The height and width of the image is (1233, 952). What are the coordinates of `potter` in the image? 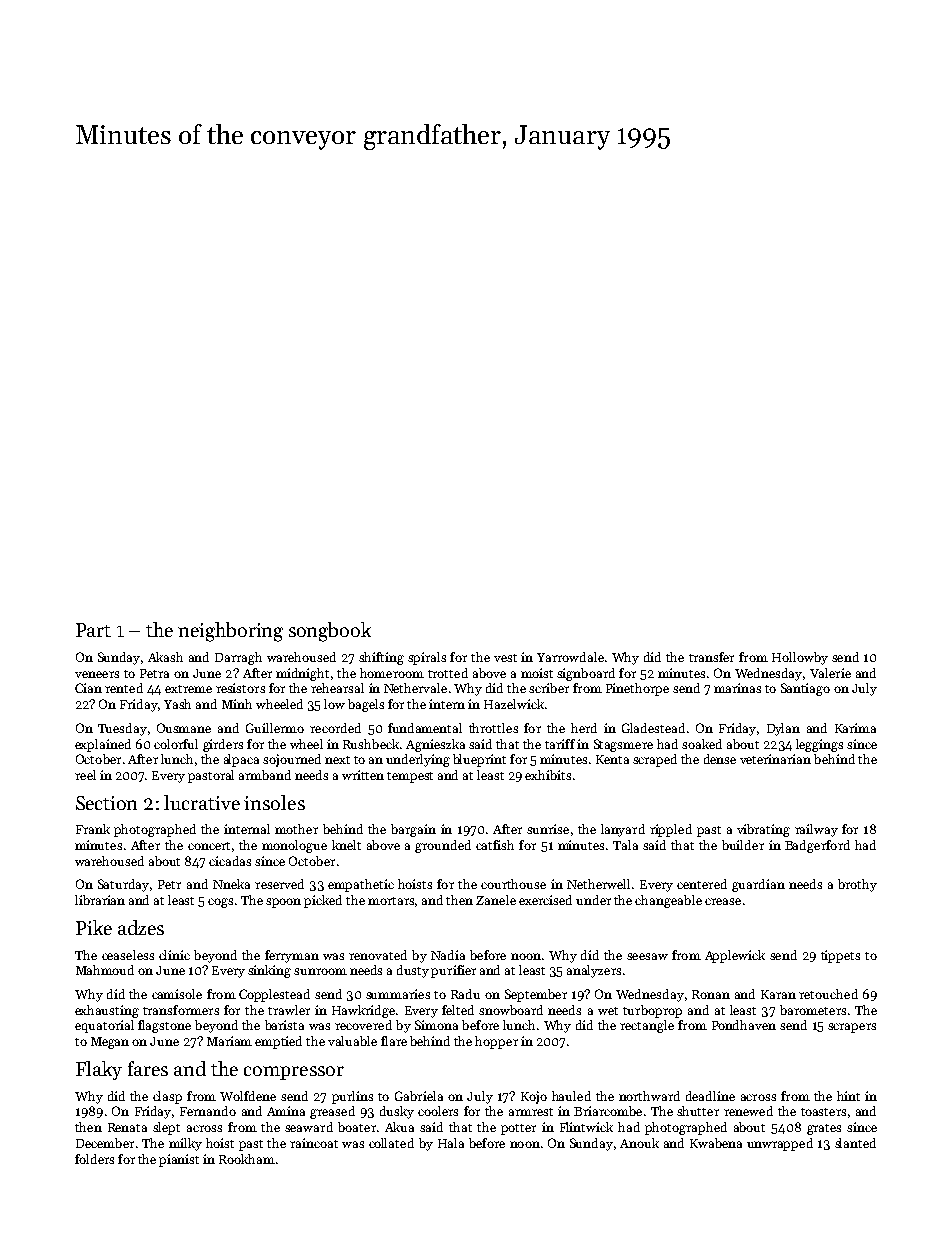 It's located at (518, 1129).
